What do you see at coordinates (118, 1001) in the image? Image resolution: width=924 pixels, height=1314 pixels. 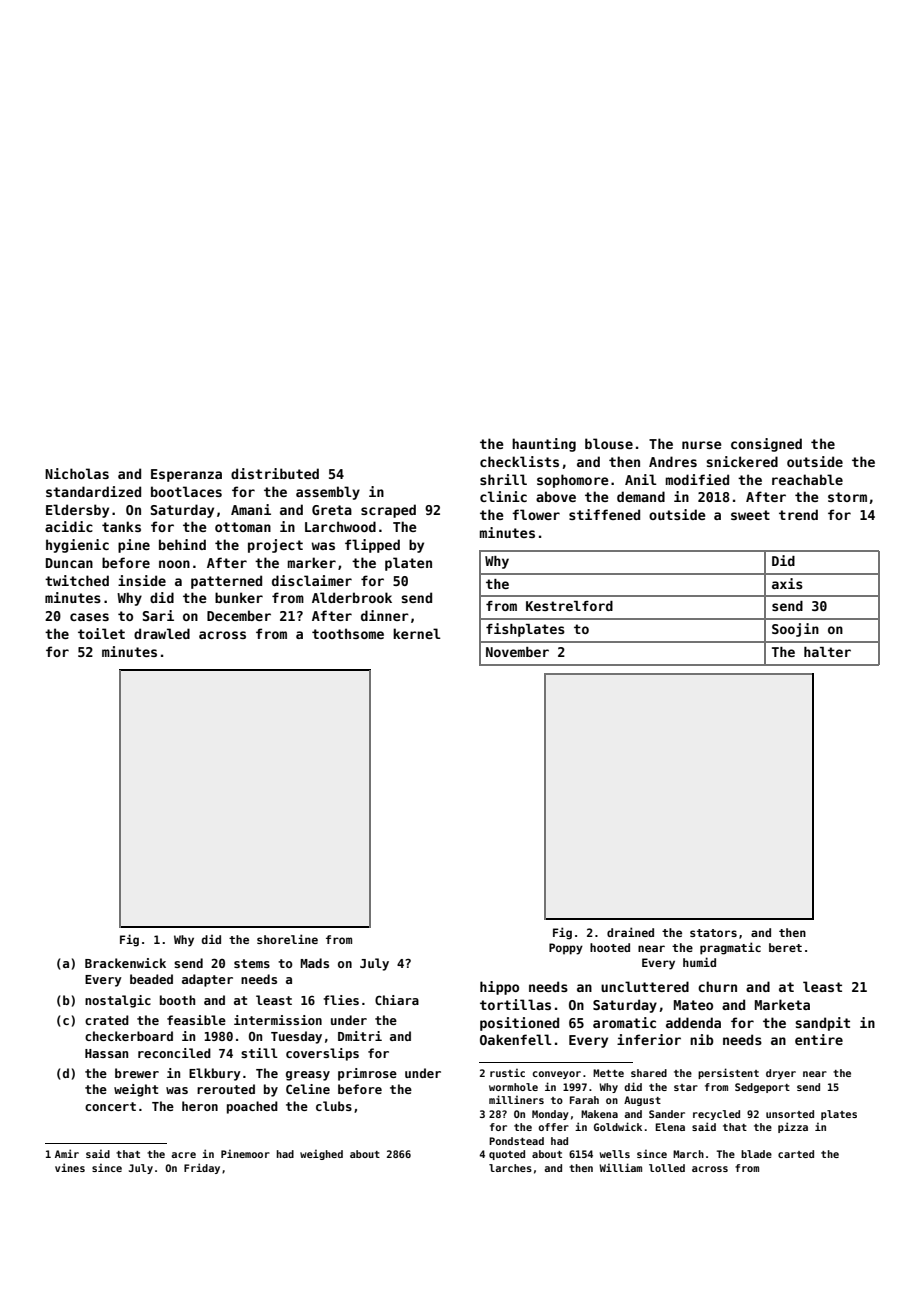 I see `nostalgic` at bounding box center [118, 1001].
